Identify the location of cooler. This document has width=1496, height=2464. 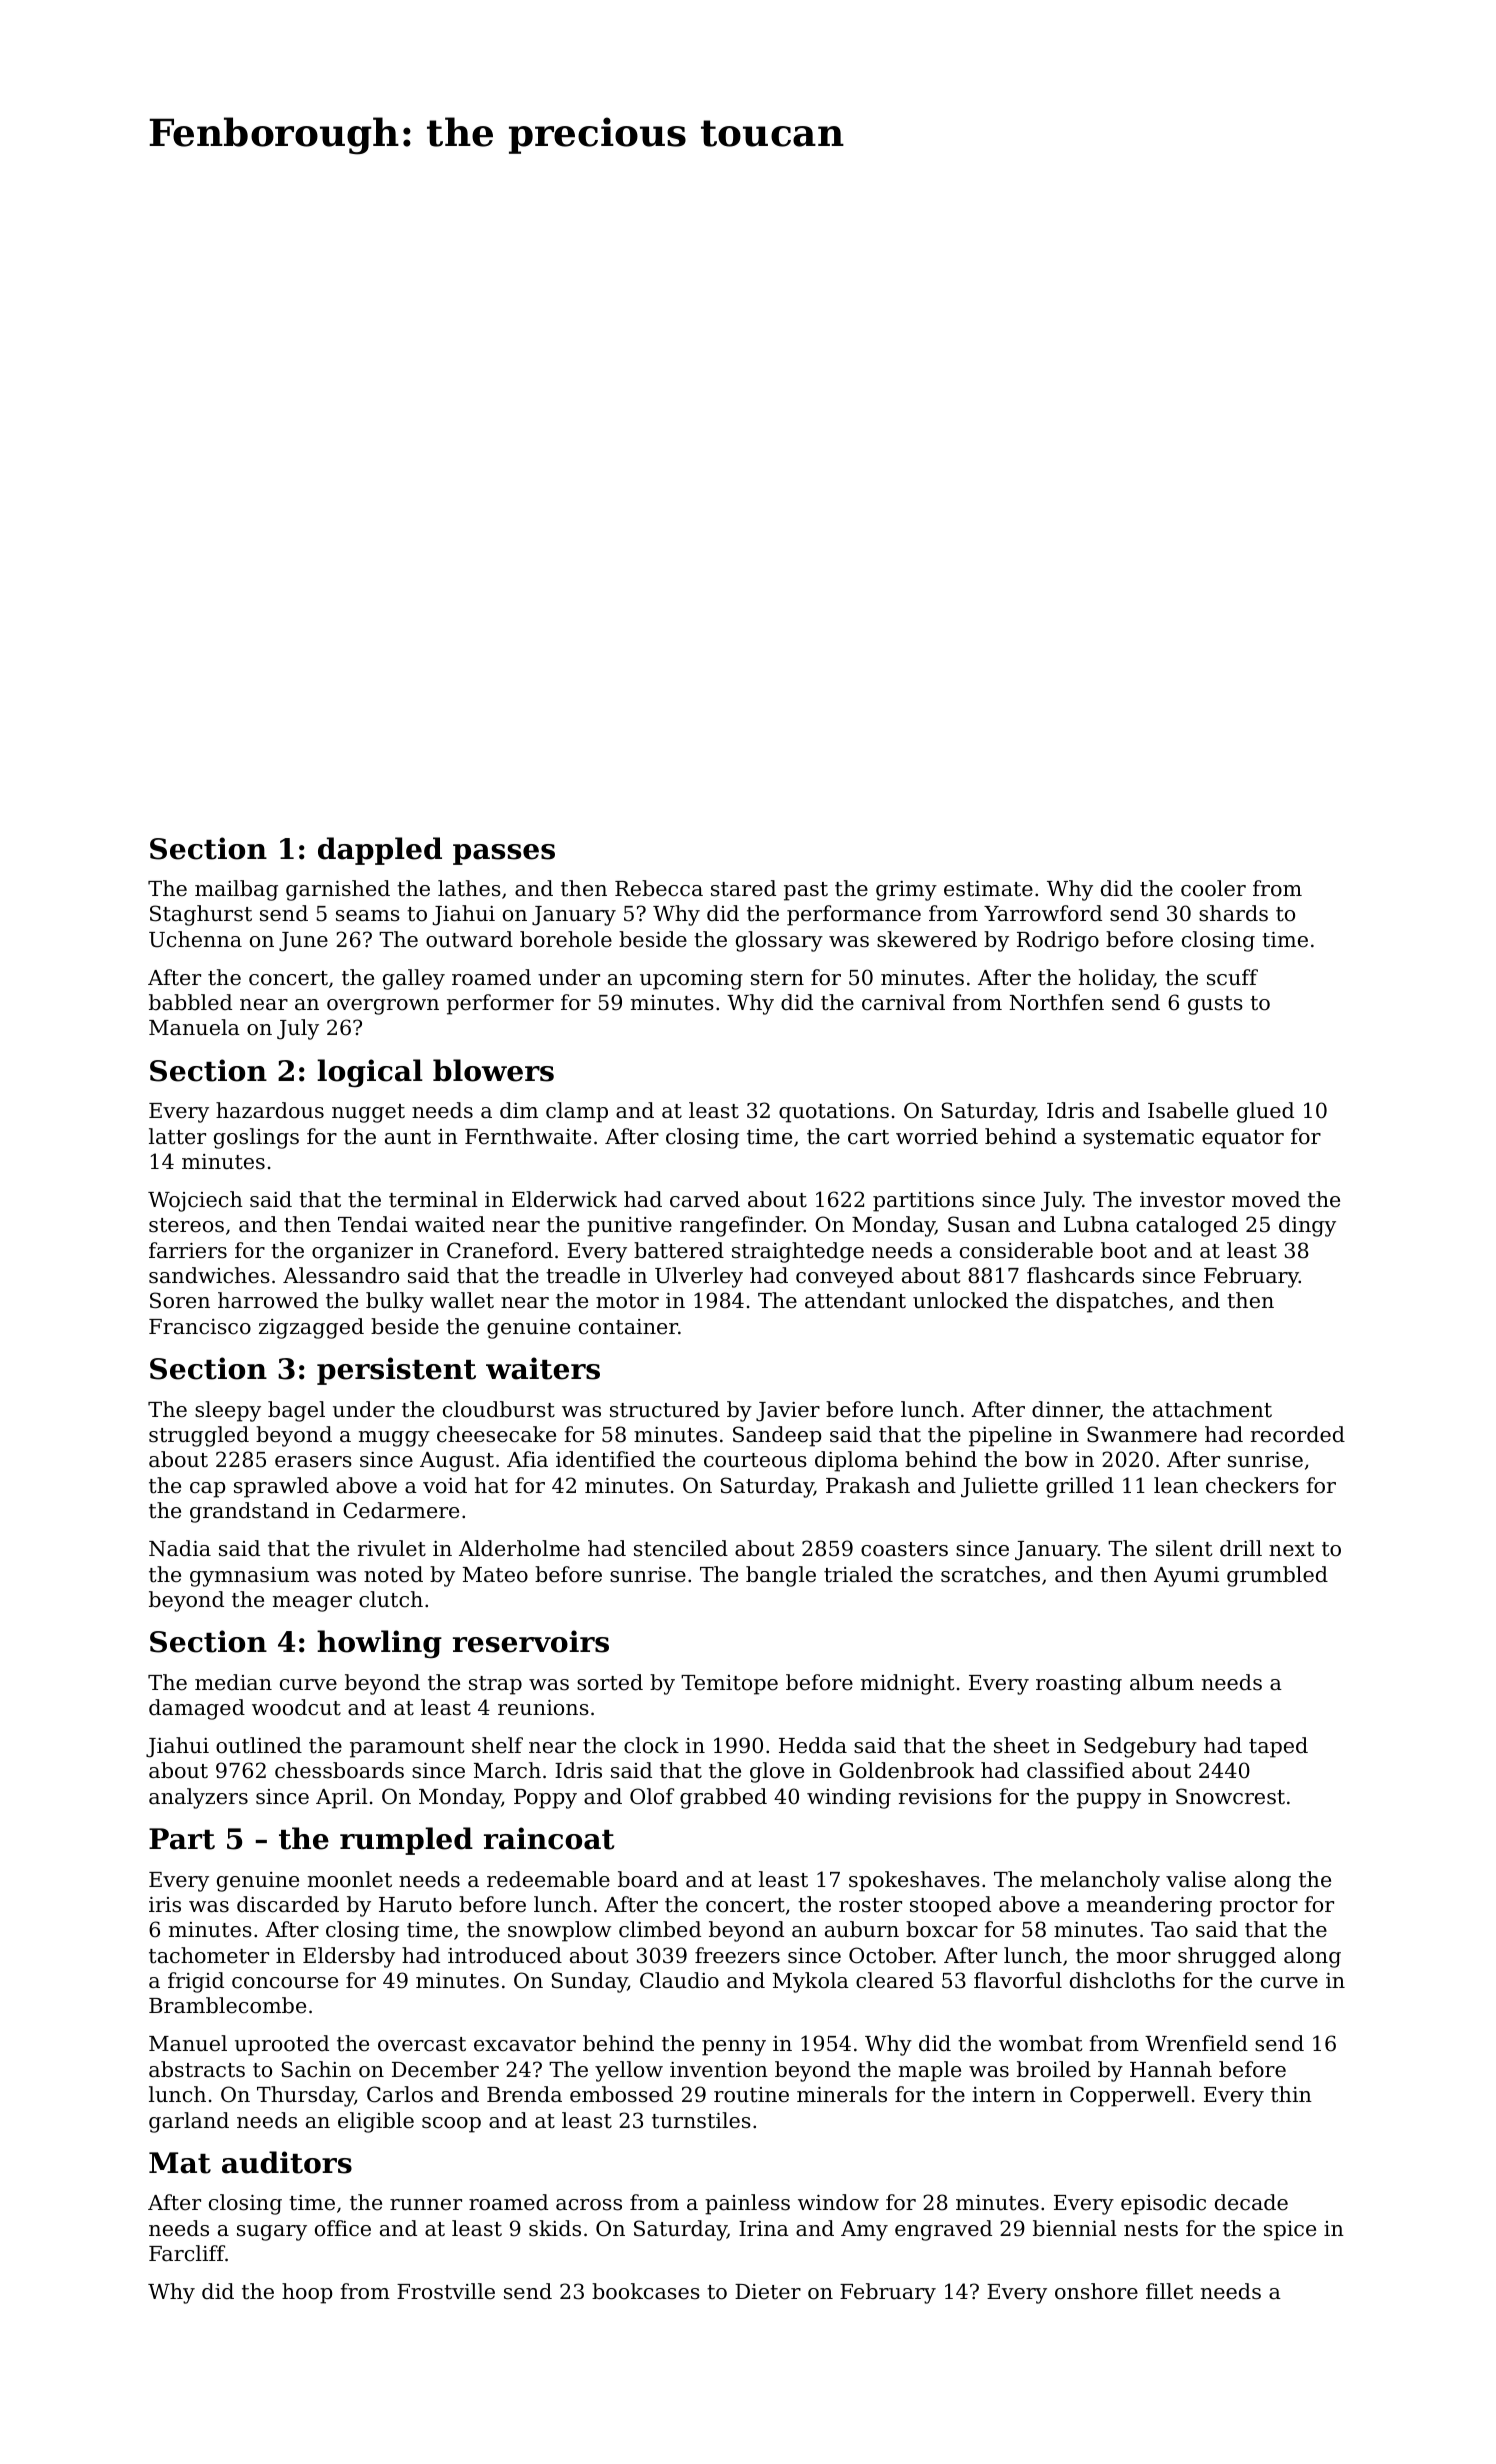
(1213, 888).
